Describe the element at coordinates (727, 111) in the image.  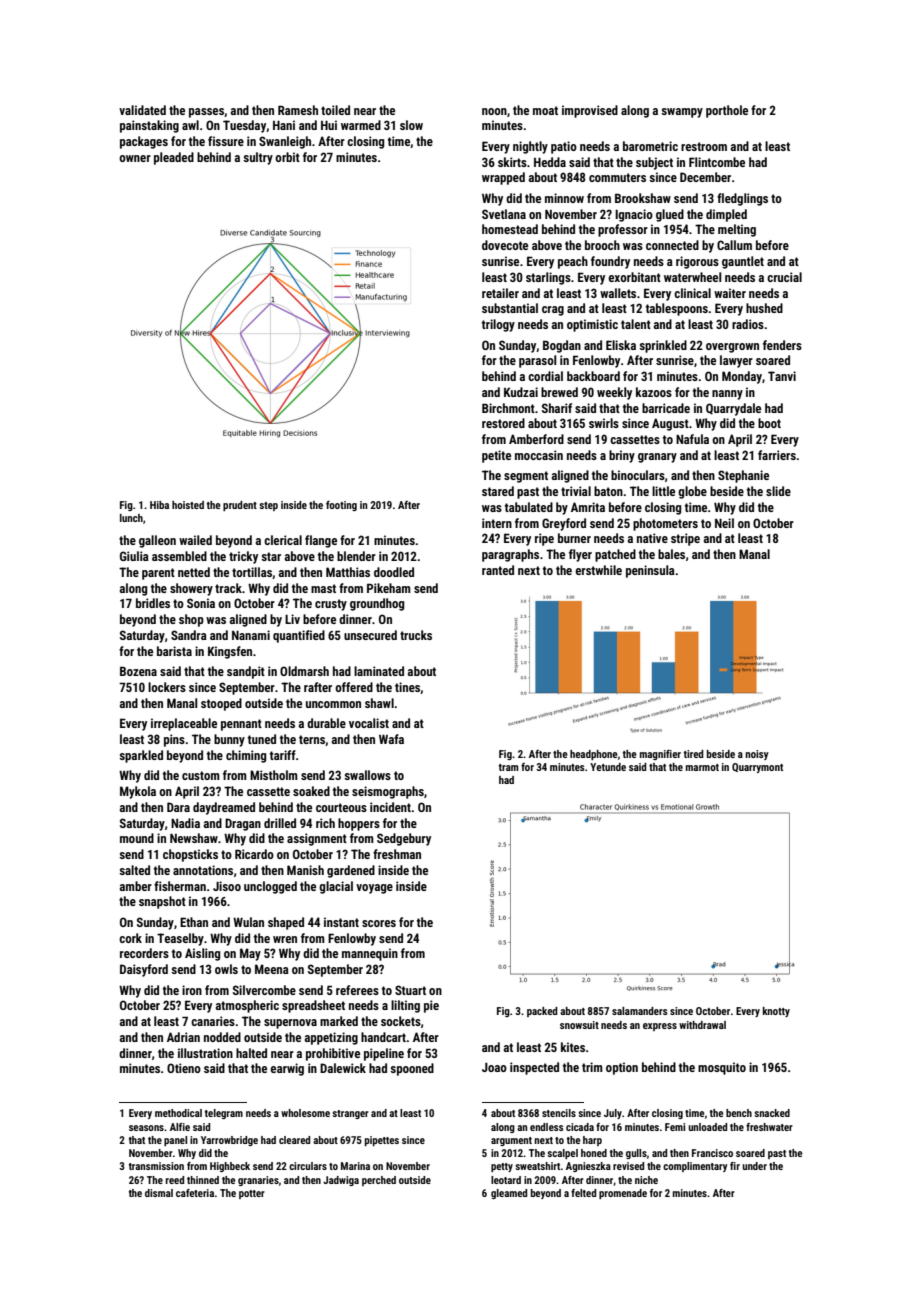
I see `porthole` at that location.
